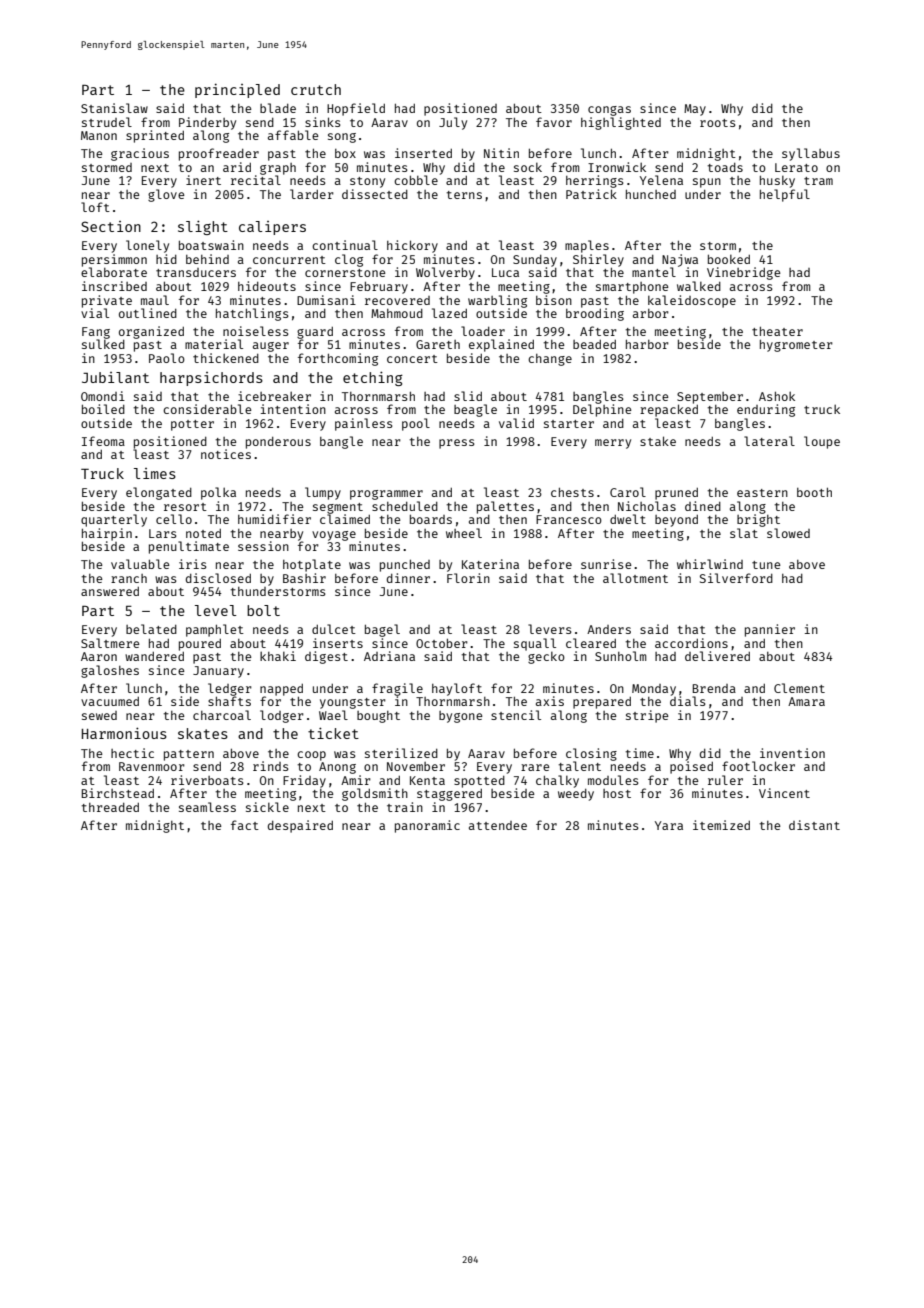  I want to click on panoramic, so click(427, 826).
